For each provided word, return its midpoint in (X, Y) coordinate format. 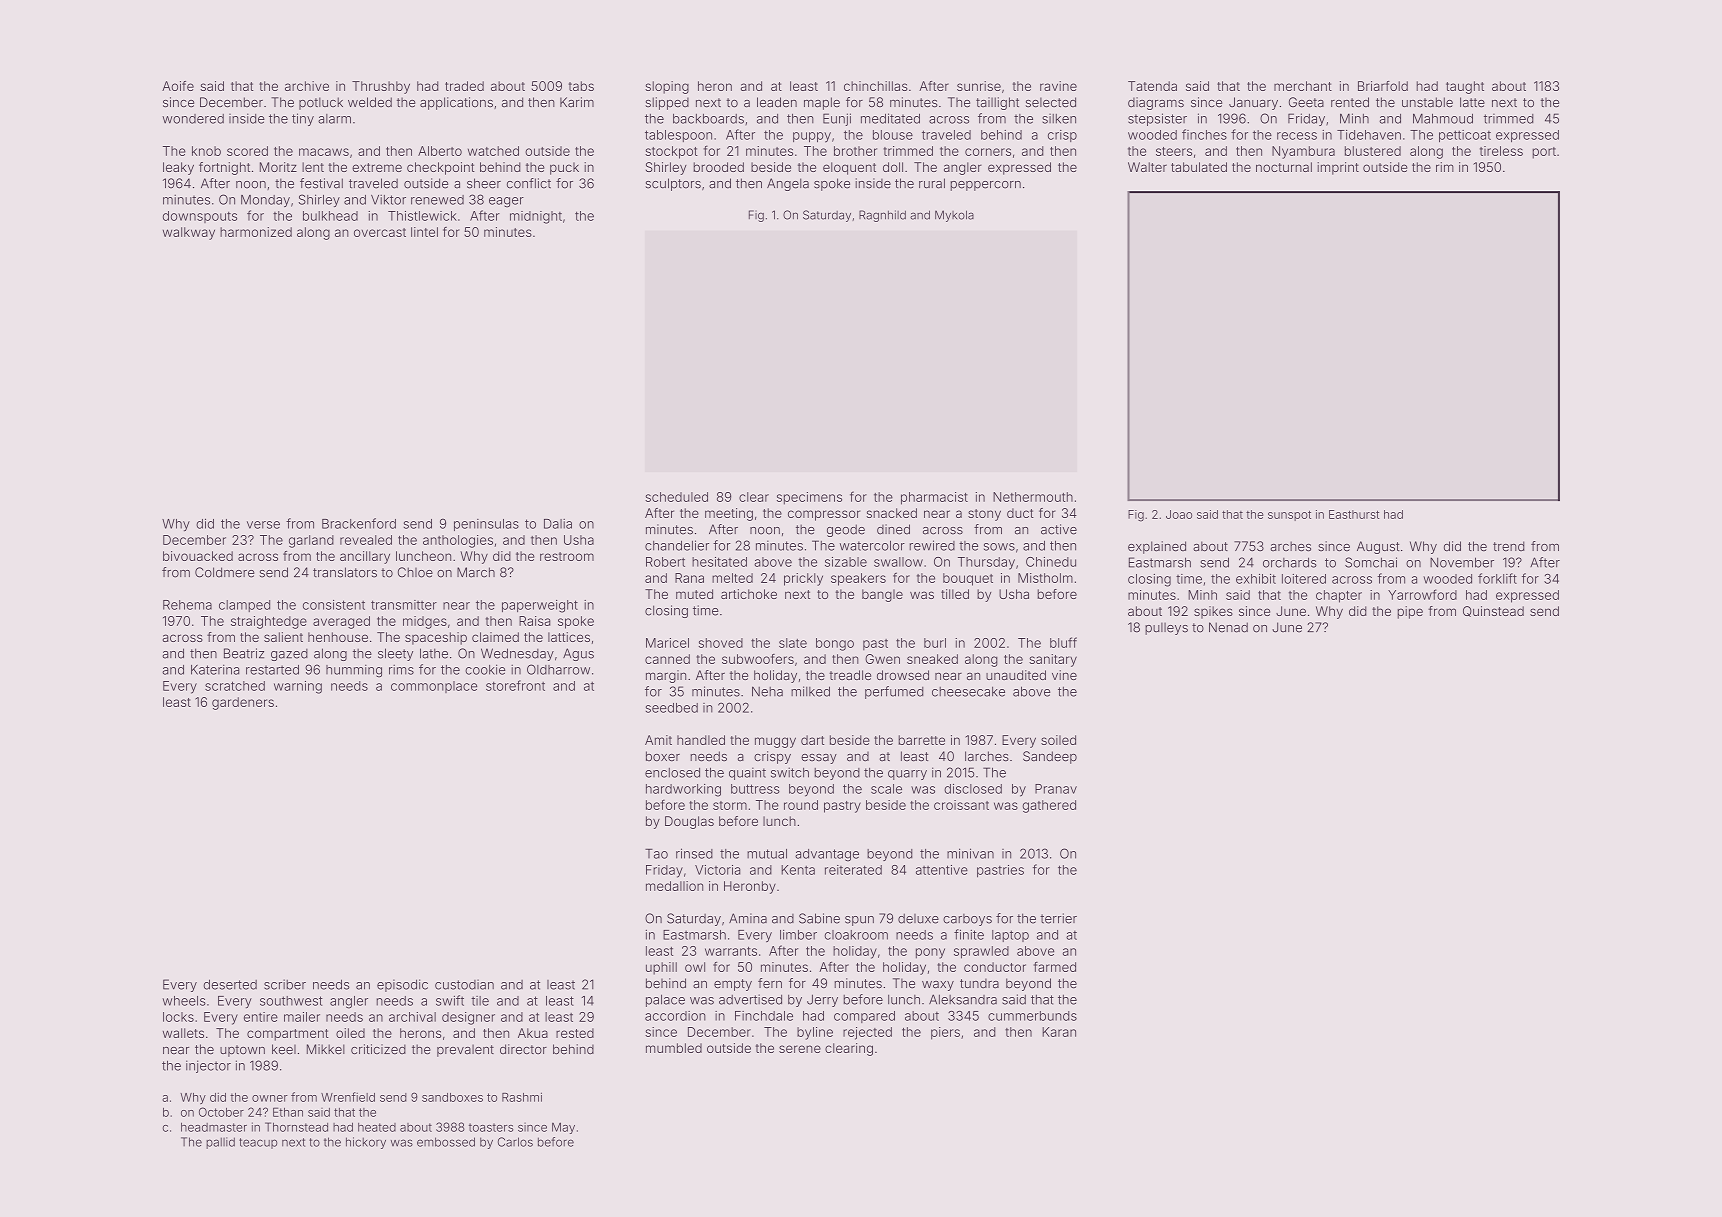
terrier (1058, 918)
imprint (1338, 168)
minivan (970, 853)
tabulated (1199, 167)
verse (263, 525)
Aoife (178, 86)
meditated (890, 118)
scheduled (676, 497)
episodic (402, 985)
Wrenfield (348, 1097)
